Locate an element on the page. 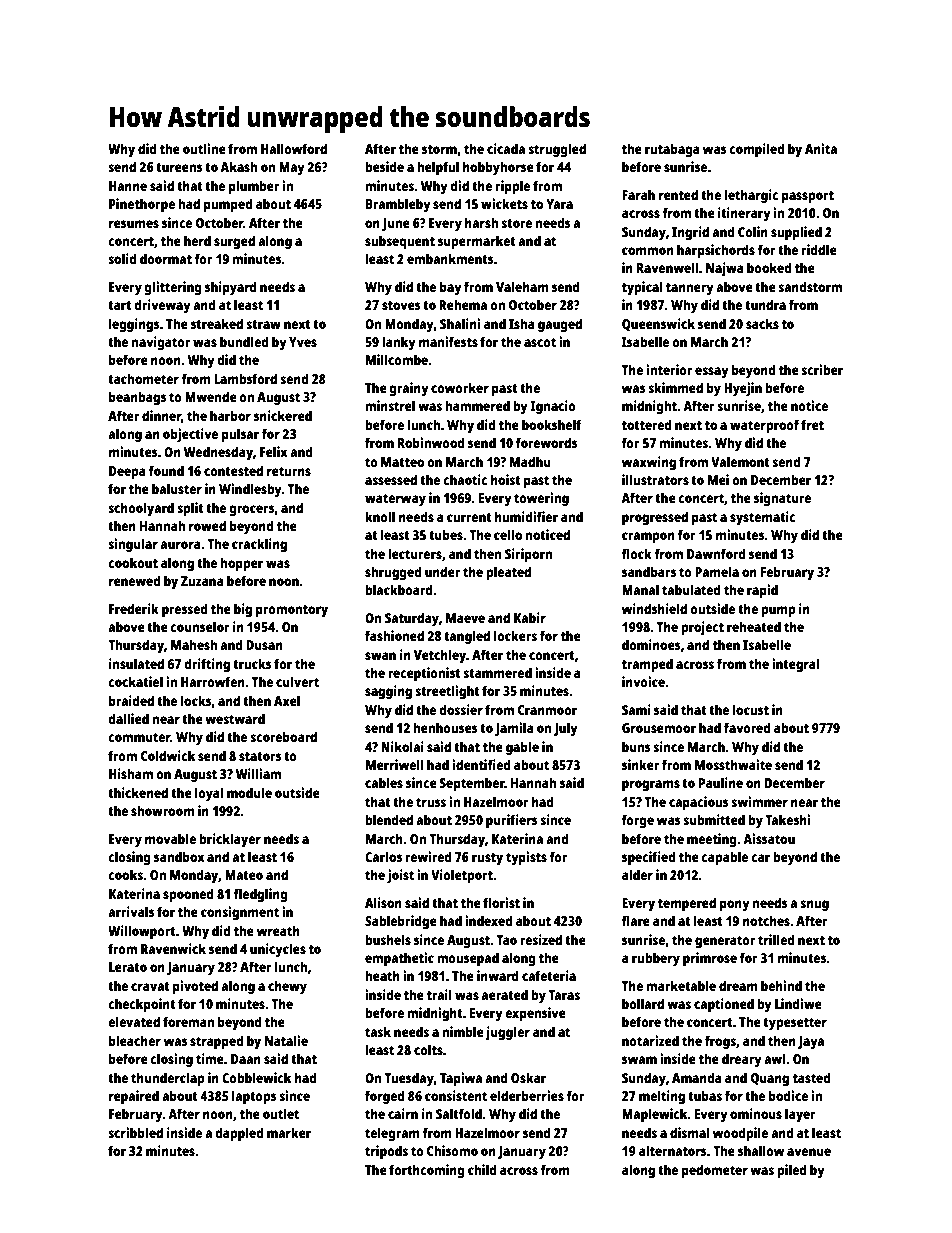  rutabaga is located at coordinates (672, 150).
